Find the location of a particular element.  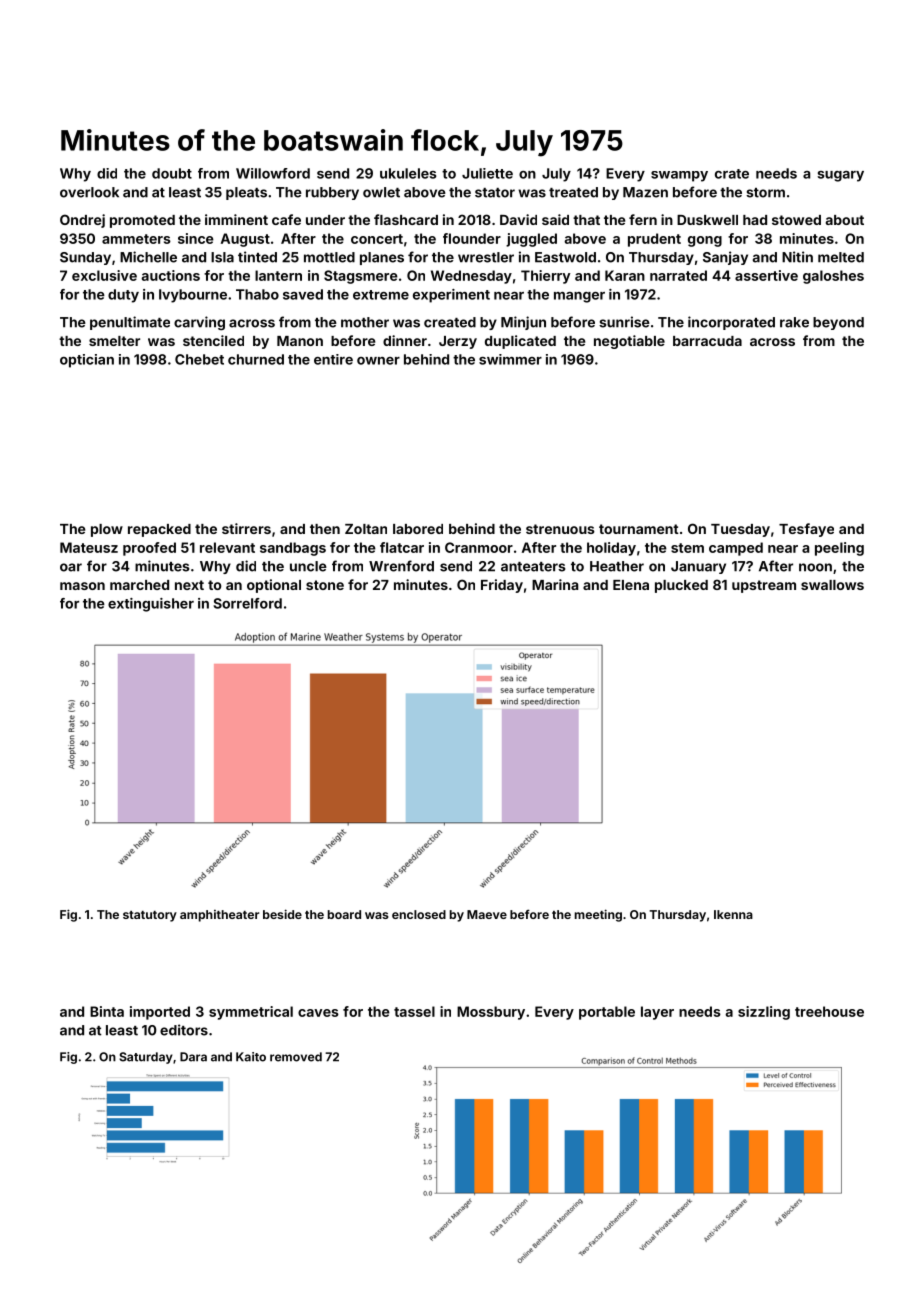

overlook is located at coordinates (89, 192).
